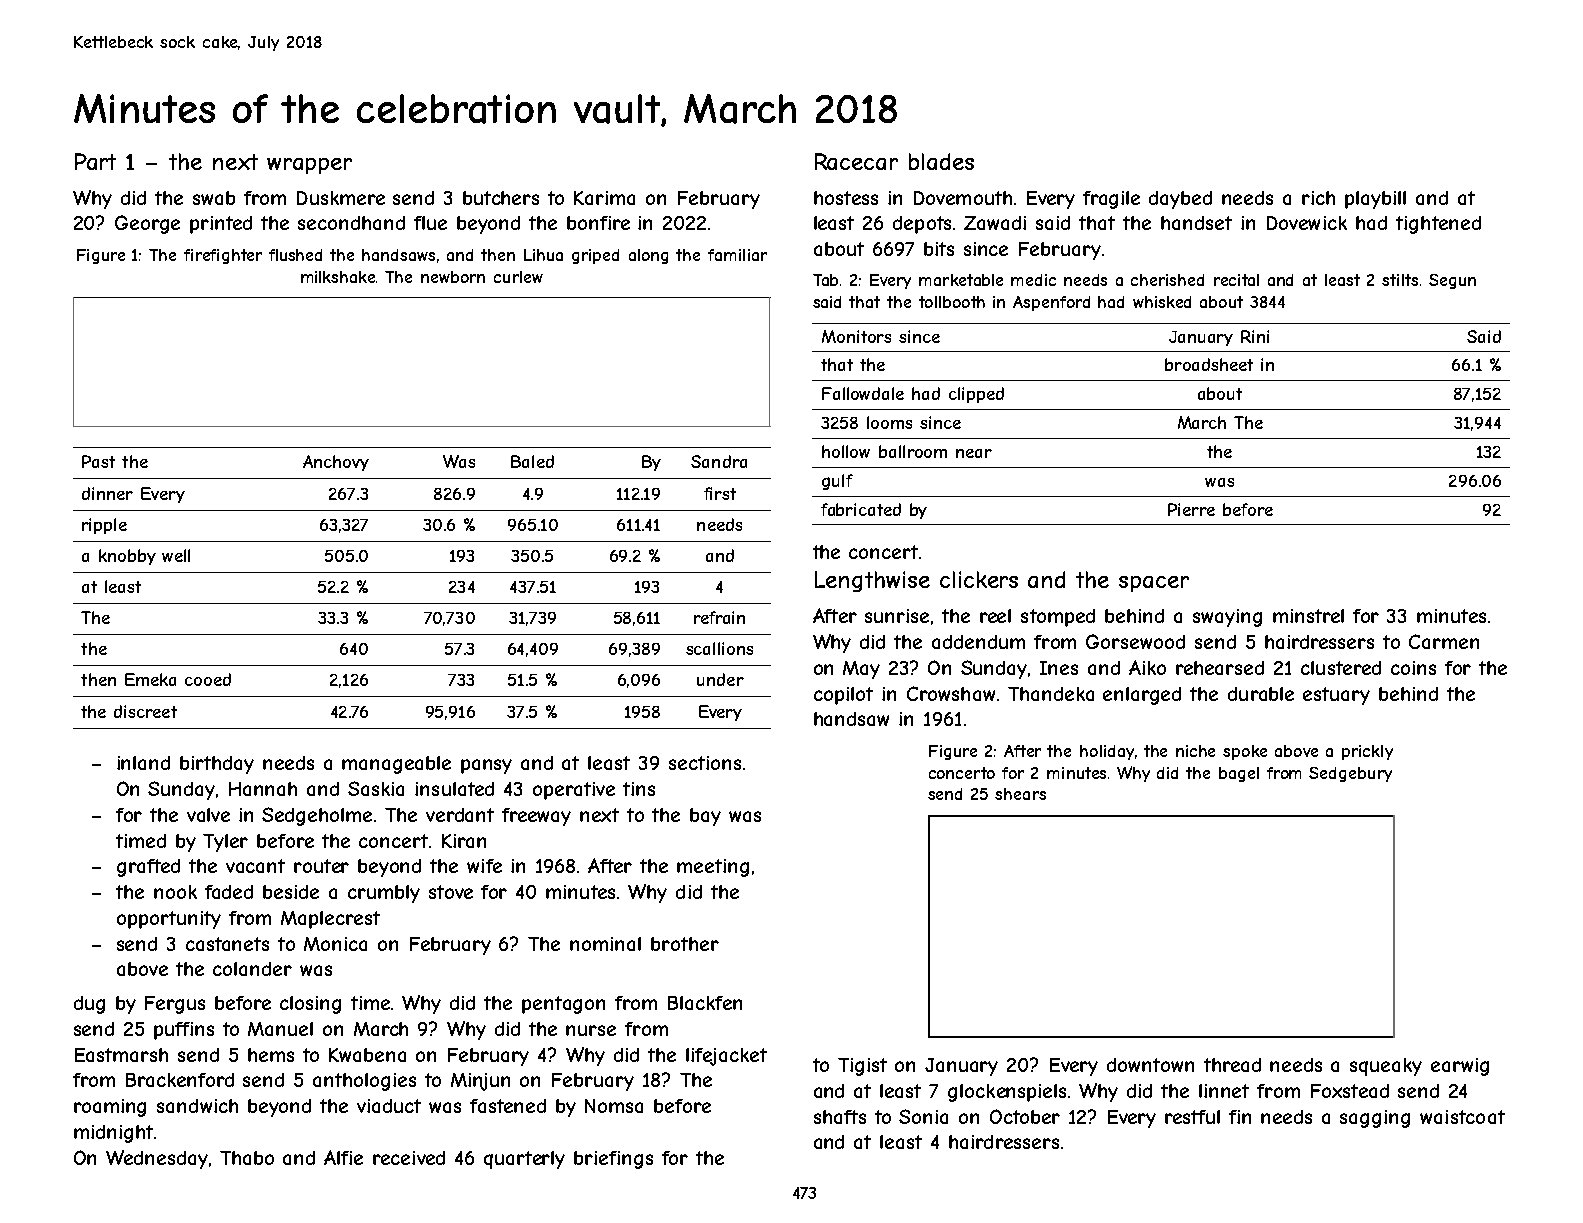 Image resolution: width=1583 pixels, height=1223 pixels. Describe the element at coordinates (1020, 794) in the document. I see `shears` at that location.
